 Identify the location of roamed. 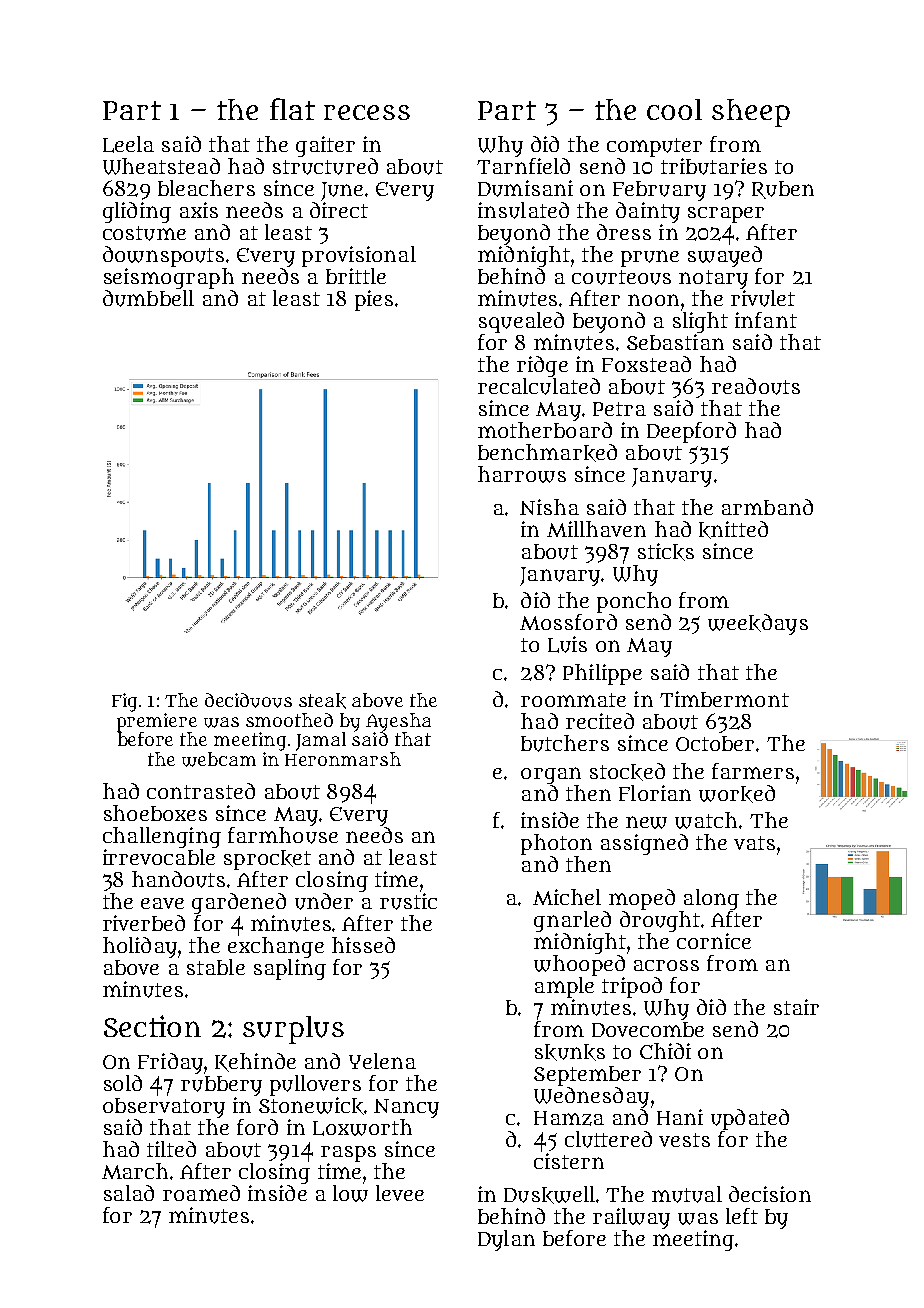
(201, 1193).
